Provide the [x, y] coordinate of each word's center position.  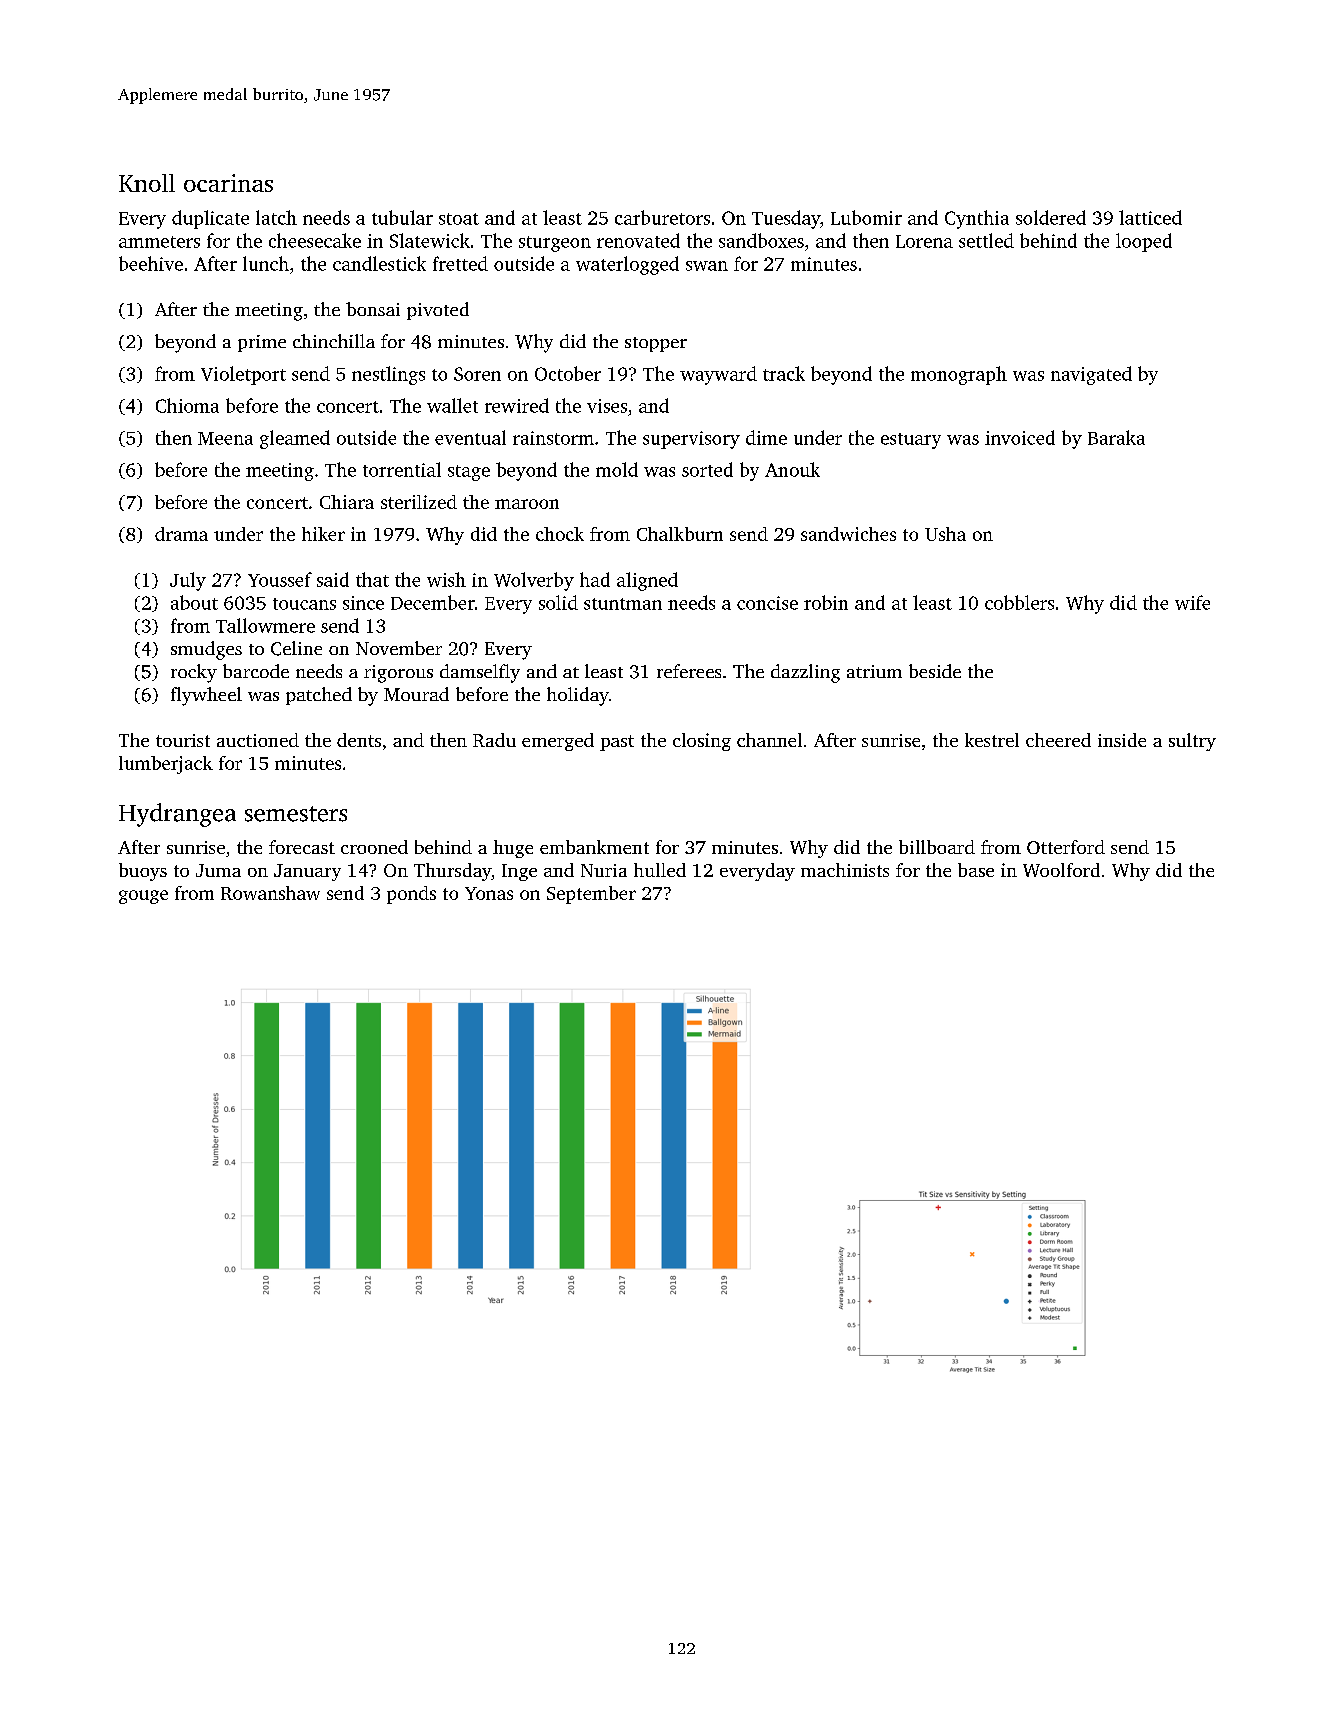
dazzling [805, 673]
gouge [143, 897]
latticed [1150, 217]
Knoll [147, 183]
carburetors [662, 217]
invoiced [1020, 437]
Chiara [347, 502]
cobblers [1019, 602]
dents [359, 740]
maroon [527, 504]
